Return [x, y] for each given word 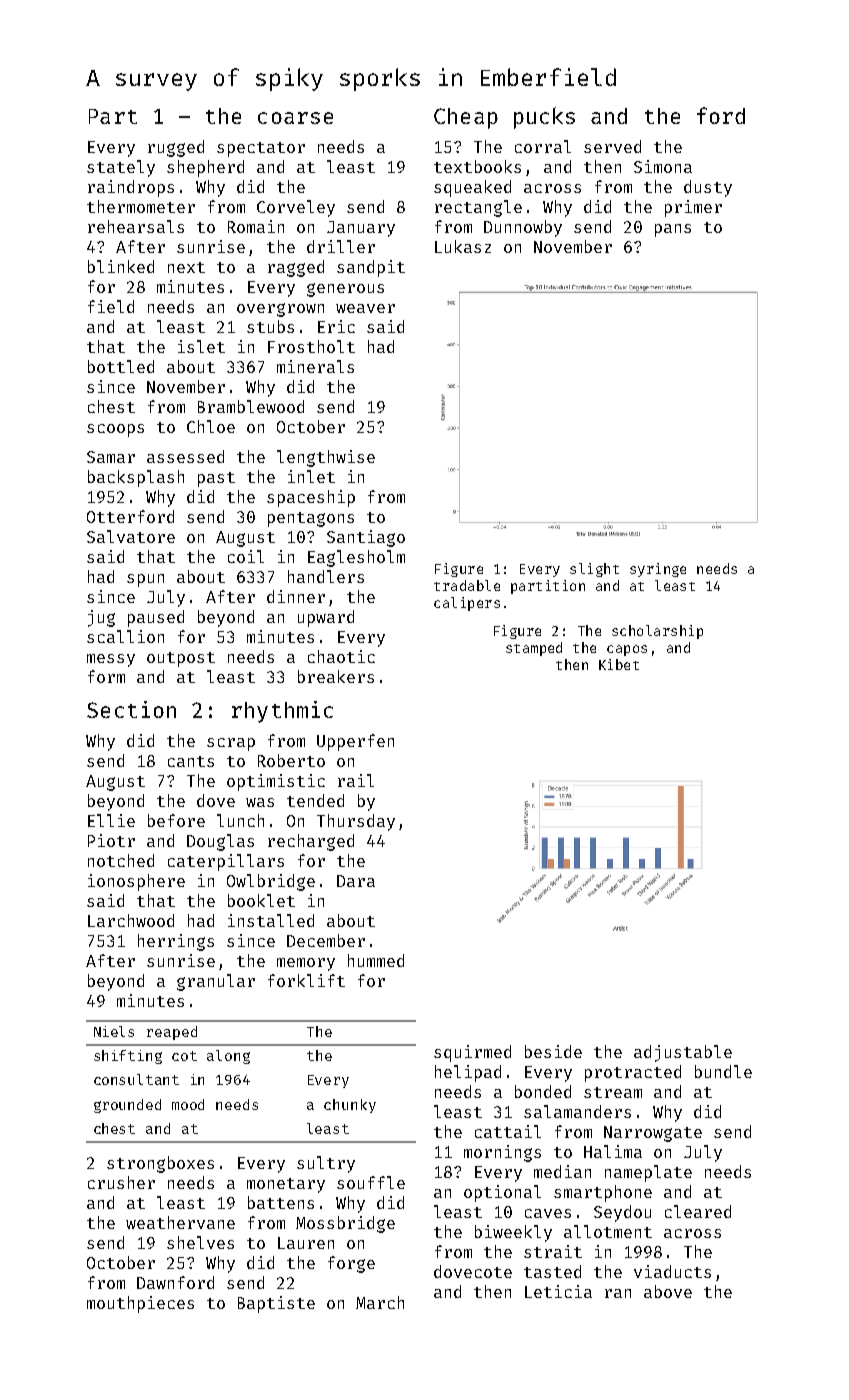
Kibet [619, 664]
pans [673, 230]
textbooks [477, 166]
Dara [356, 881]
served [612, 146]
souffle [371, 1182]
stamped [534, 649]
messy [111, 660]
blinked [121, 266]
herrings [176, 942]
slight [594, 570]
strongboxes [160, 1164]
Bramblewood [251, 406]
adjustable [683, 1053]
